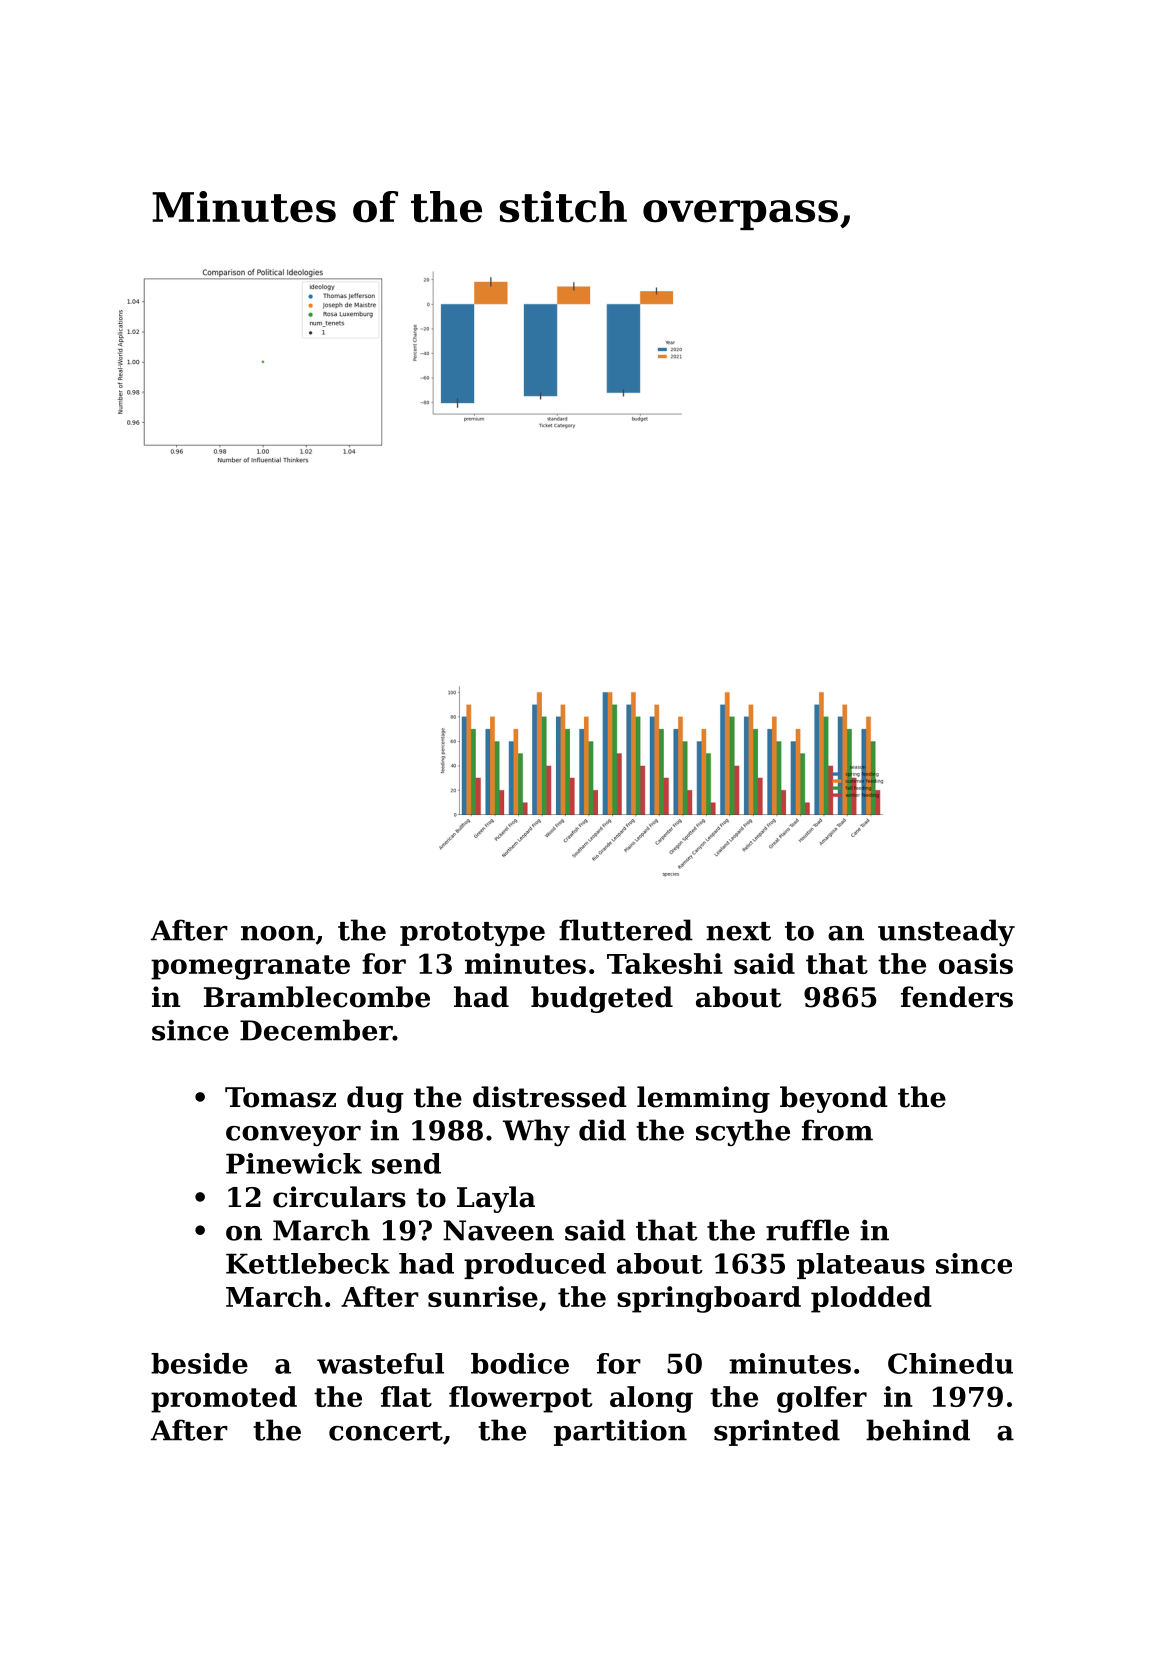 The image size is (1165, 1654). What do you see at coordinates (946, 932) in the document?
I see `unsteady` at bounding box center [946, 932].
